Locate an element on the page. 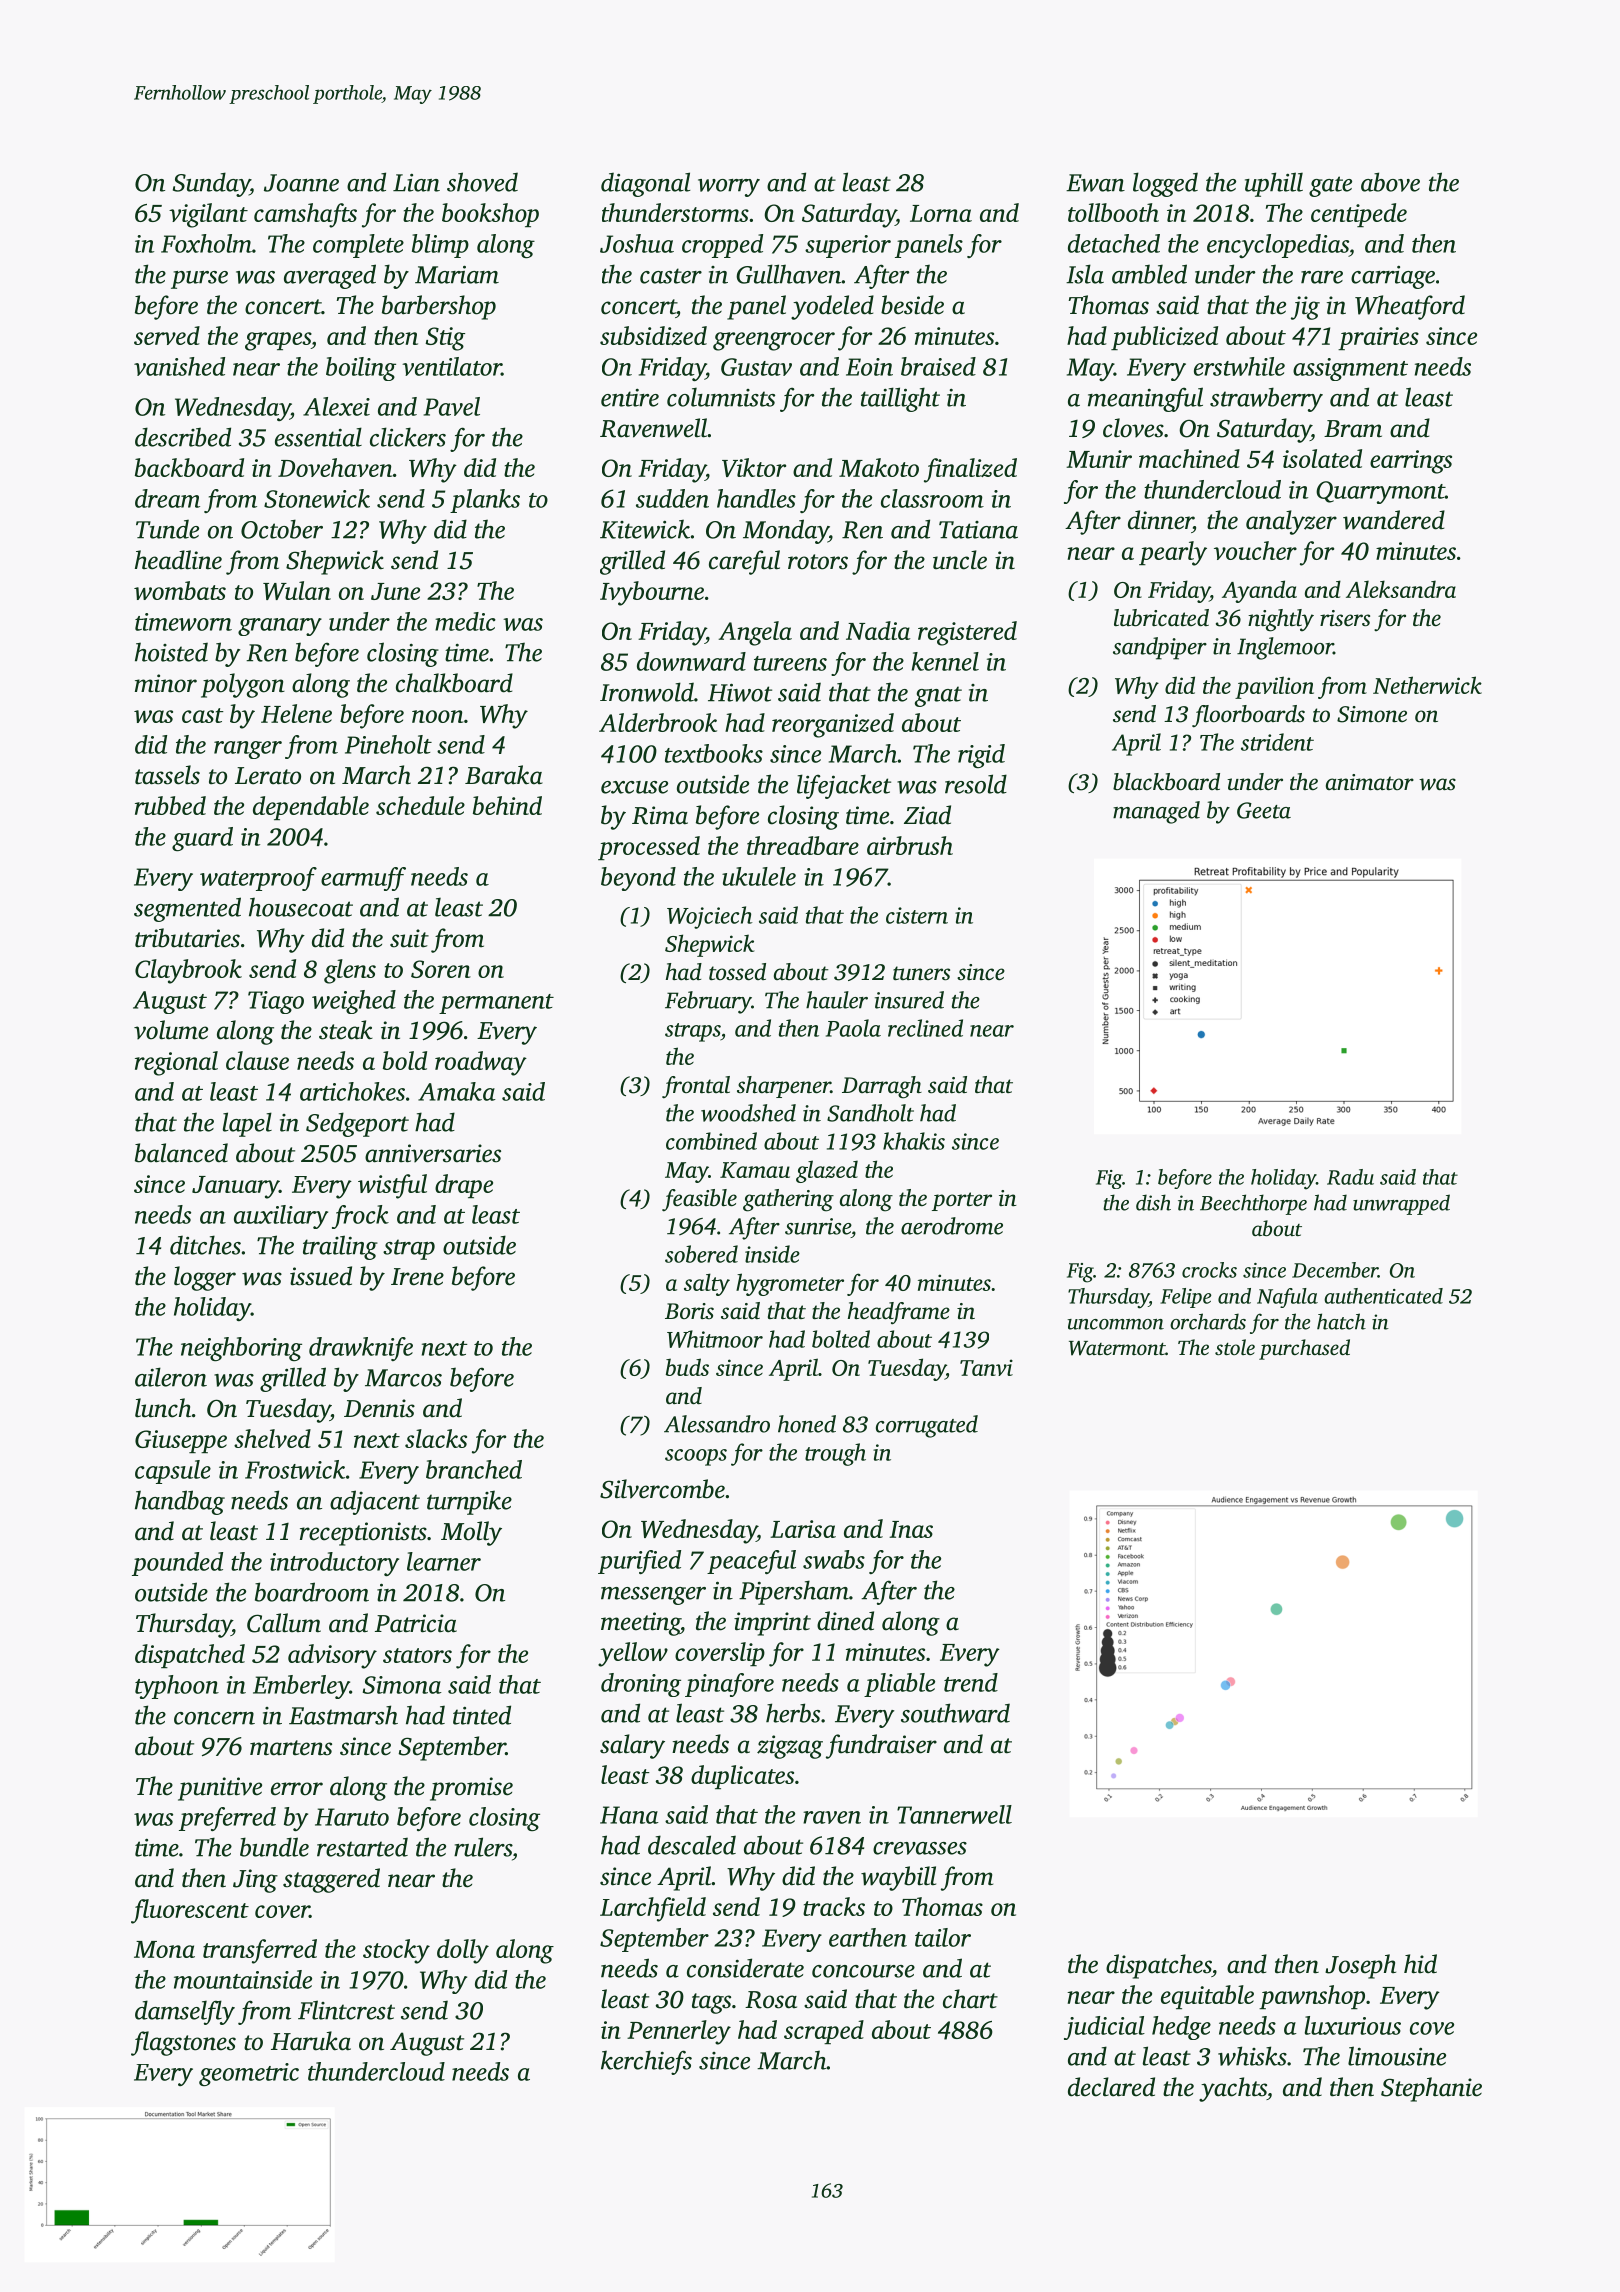 Image resolution: width=1620 pixels, height=2292 pixels. publicized is located at coordinates (1164, 338).
